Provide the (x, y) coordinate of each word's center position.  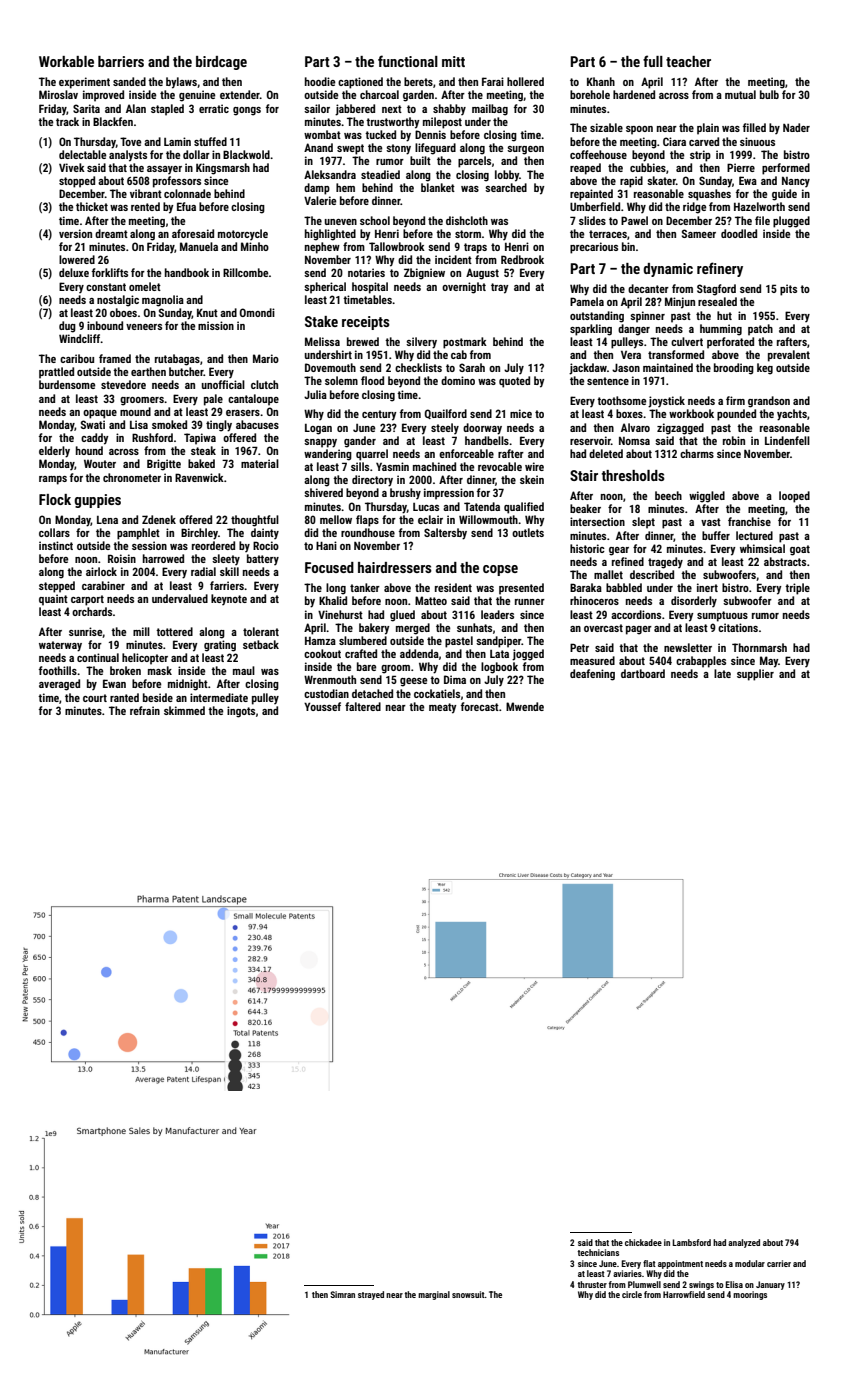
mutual (740, 94)
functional (408, 61)
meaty (443, 708)
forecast (480, 706)
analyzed (744, 1243)
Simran (342, 1294)
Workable (66, 61)
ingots (241, 712)
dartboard (643, 673)
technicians (598, 1252)
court (95, 698)
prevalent (789, 356)
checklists (418, 367)
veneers (144, 327)
